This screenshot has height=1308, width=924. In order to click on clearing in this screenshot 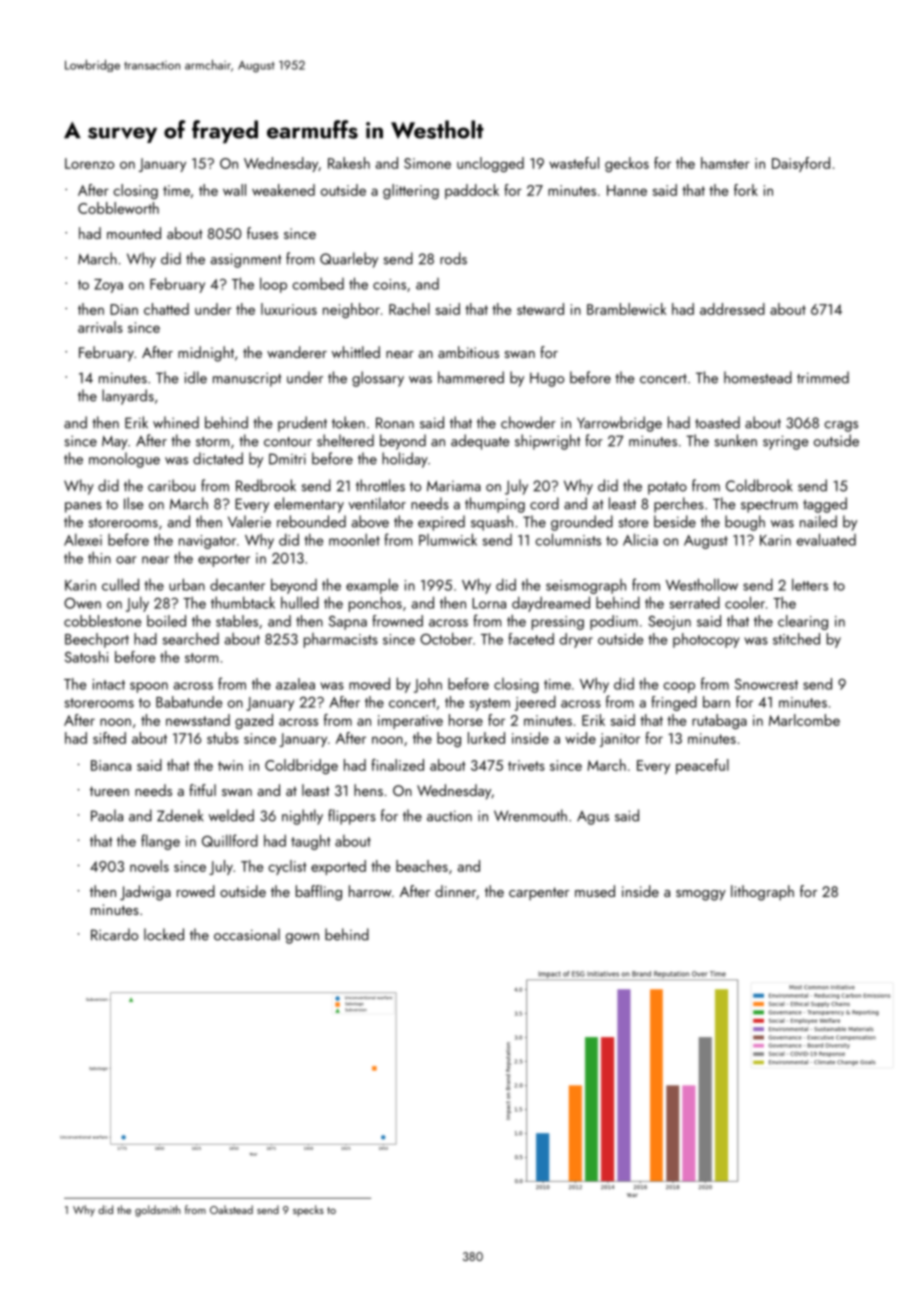, I will do `click(803, 622)`.
